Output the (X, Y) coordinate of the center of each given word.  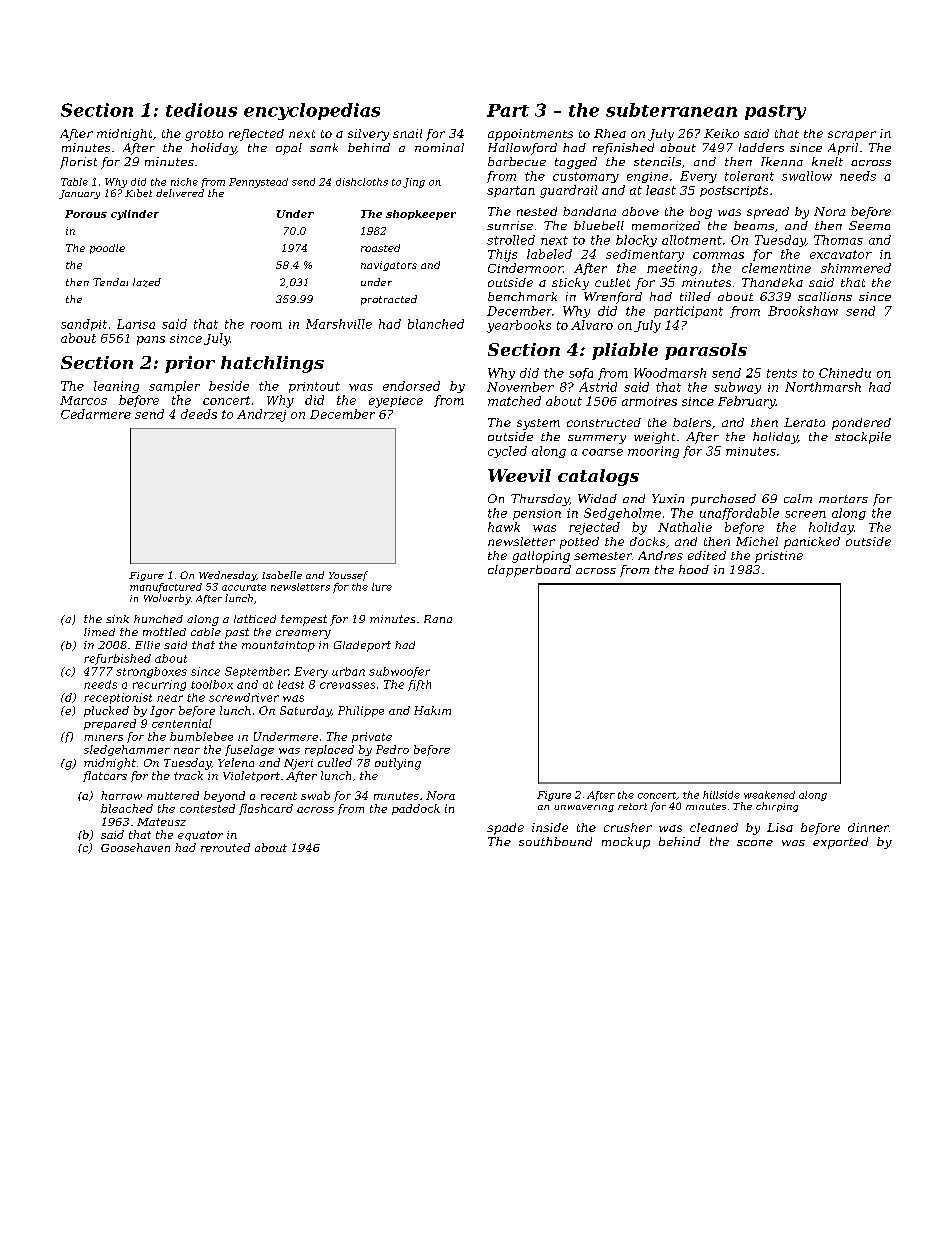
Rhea (610, 133)
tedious (201, 110)
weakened (769, 795)
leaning (116, 387)
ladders (761, 147)
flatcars (105, 776)
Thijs (502, 255)
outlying (398, 764)
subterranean (671, 110)
